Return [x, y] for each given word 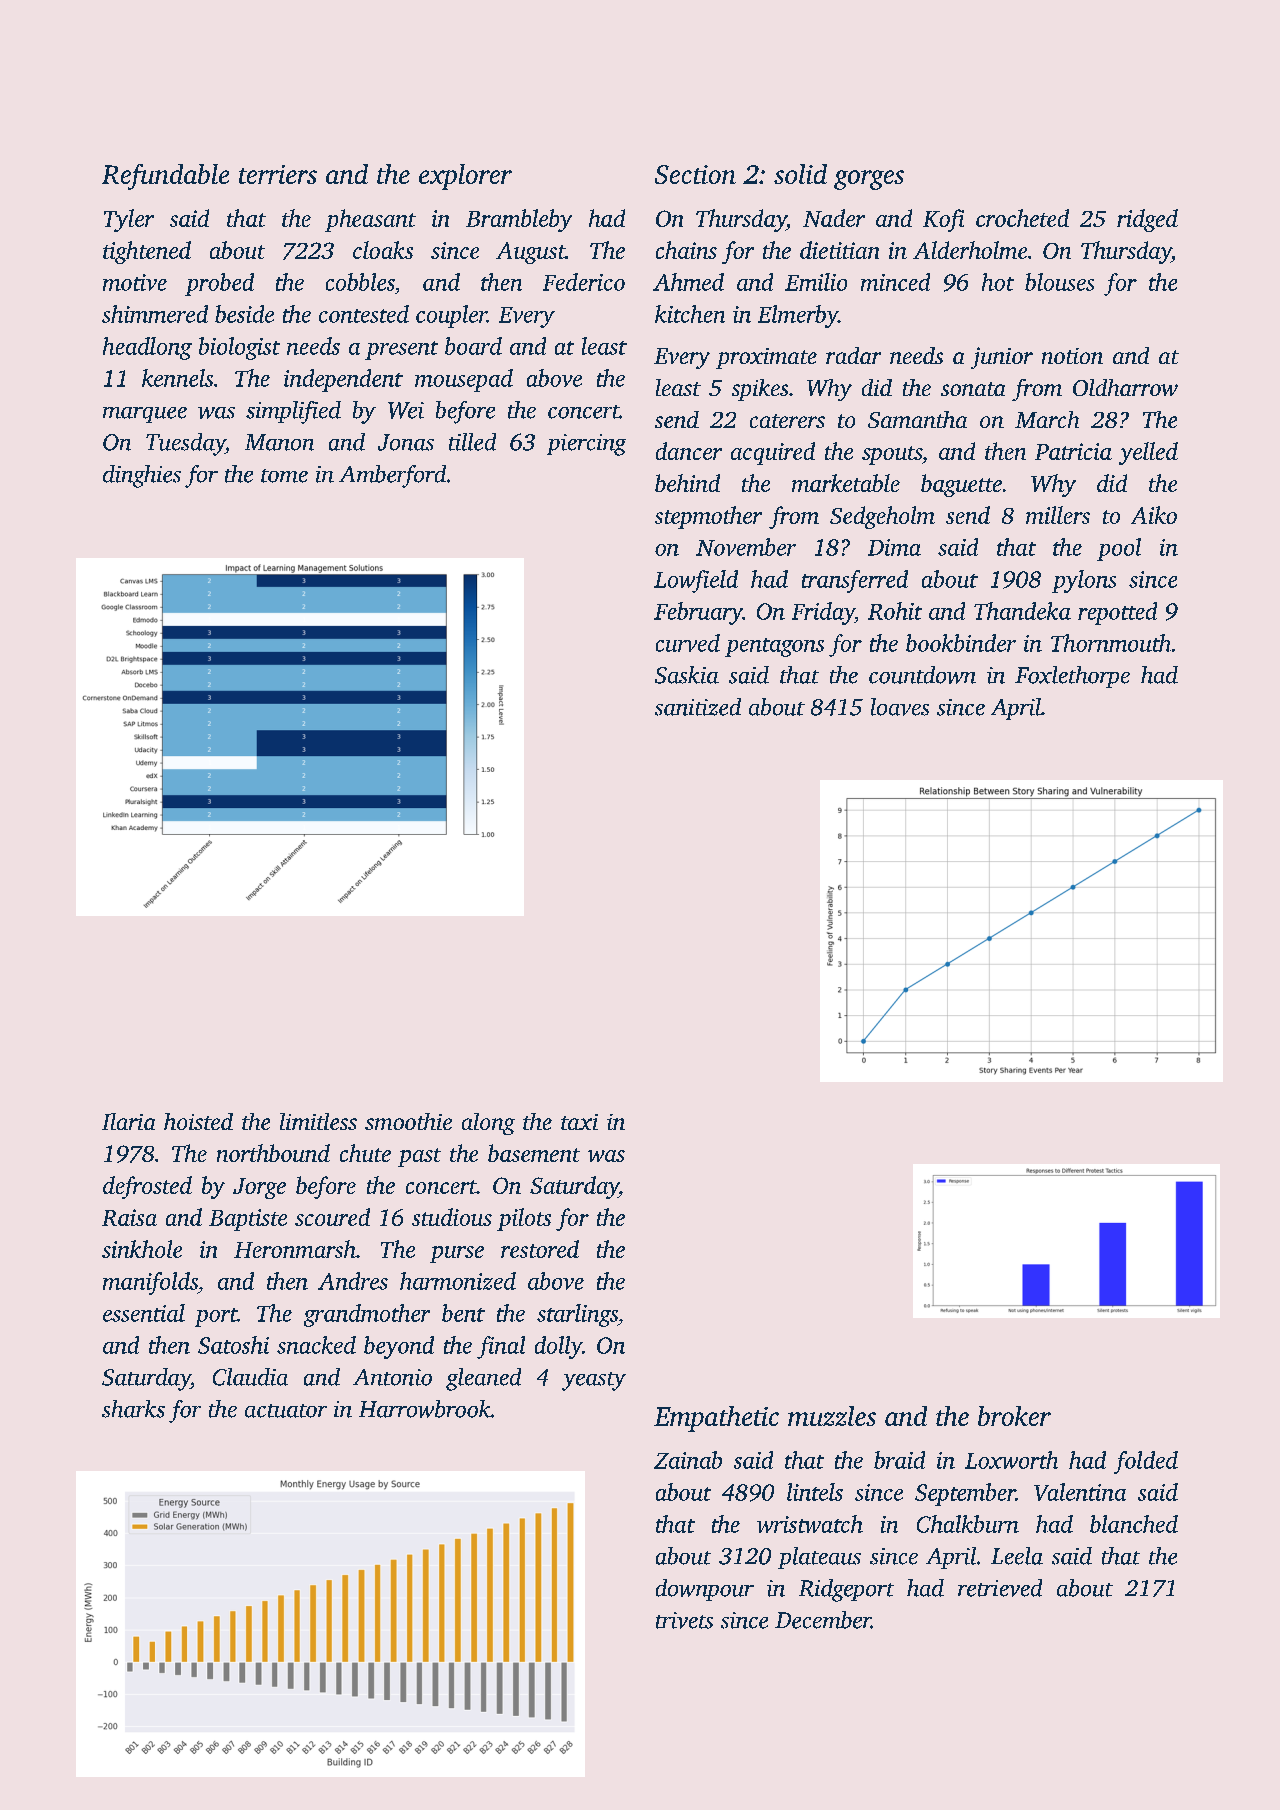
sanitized [698, 707]
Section [695, 174]
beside [244, 314]
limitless [318, 1121]
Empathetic [716, 1419]
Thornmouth [1111, 643]
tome [284, 476]
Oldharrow [1125, 387]
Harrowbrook [425, 1409]
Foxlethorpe [1072, 677]
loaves [900, 707]
